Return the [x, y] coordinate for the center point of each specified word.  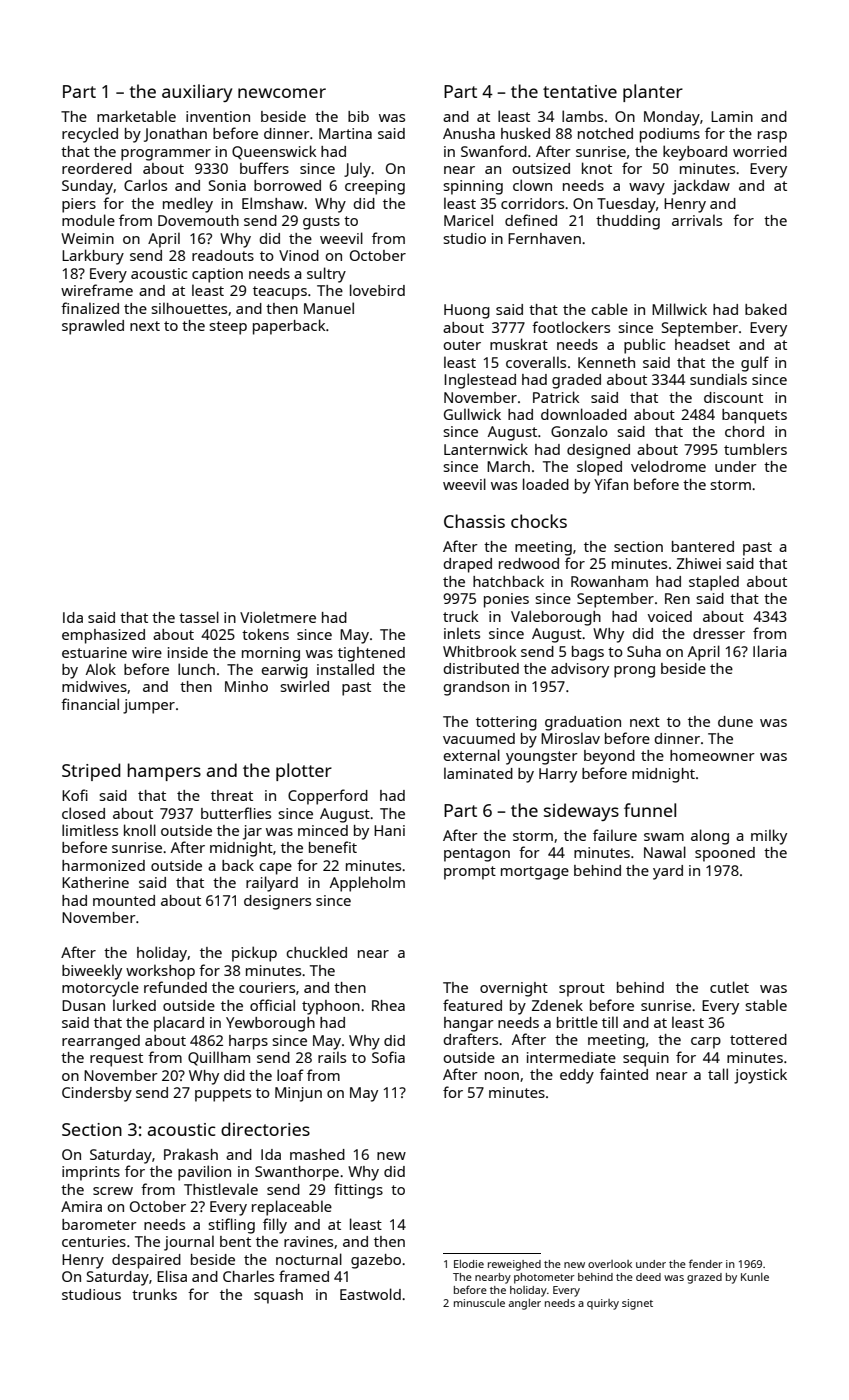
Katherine [95, 882]
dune [735, 721]
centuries [94, 1241]
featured [472, 1005]
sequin [646, 1059]
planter [653, 93]
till [610, 1022]
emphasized [103, 636]
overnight [514, 989]
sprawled [93, 327]
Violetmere [278, 617]
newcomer [282, 93]
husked [525, 133]
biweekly [92, 972]
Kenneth [606, 362]
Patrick [556, 397]
